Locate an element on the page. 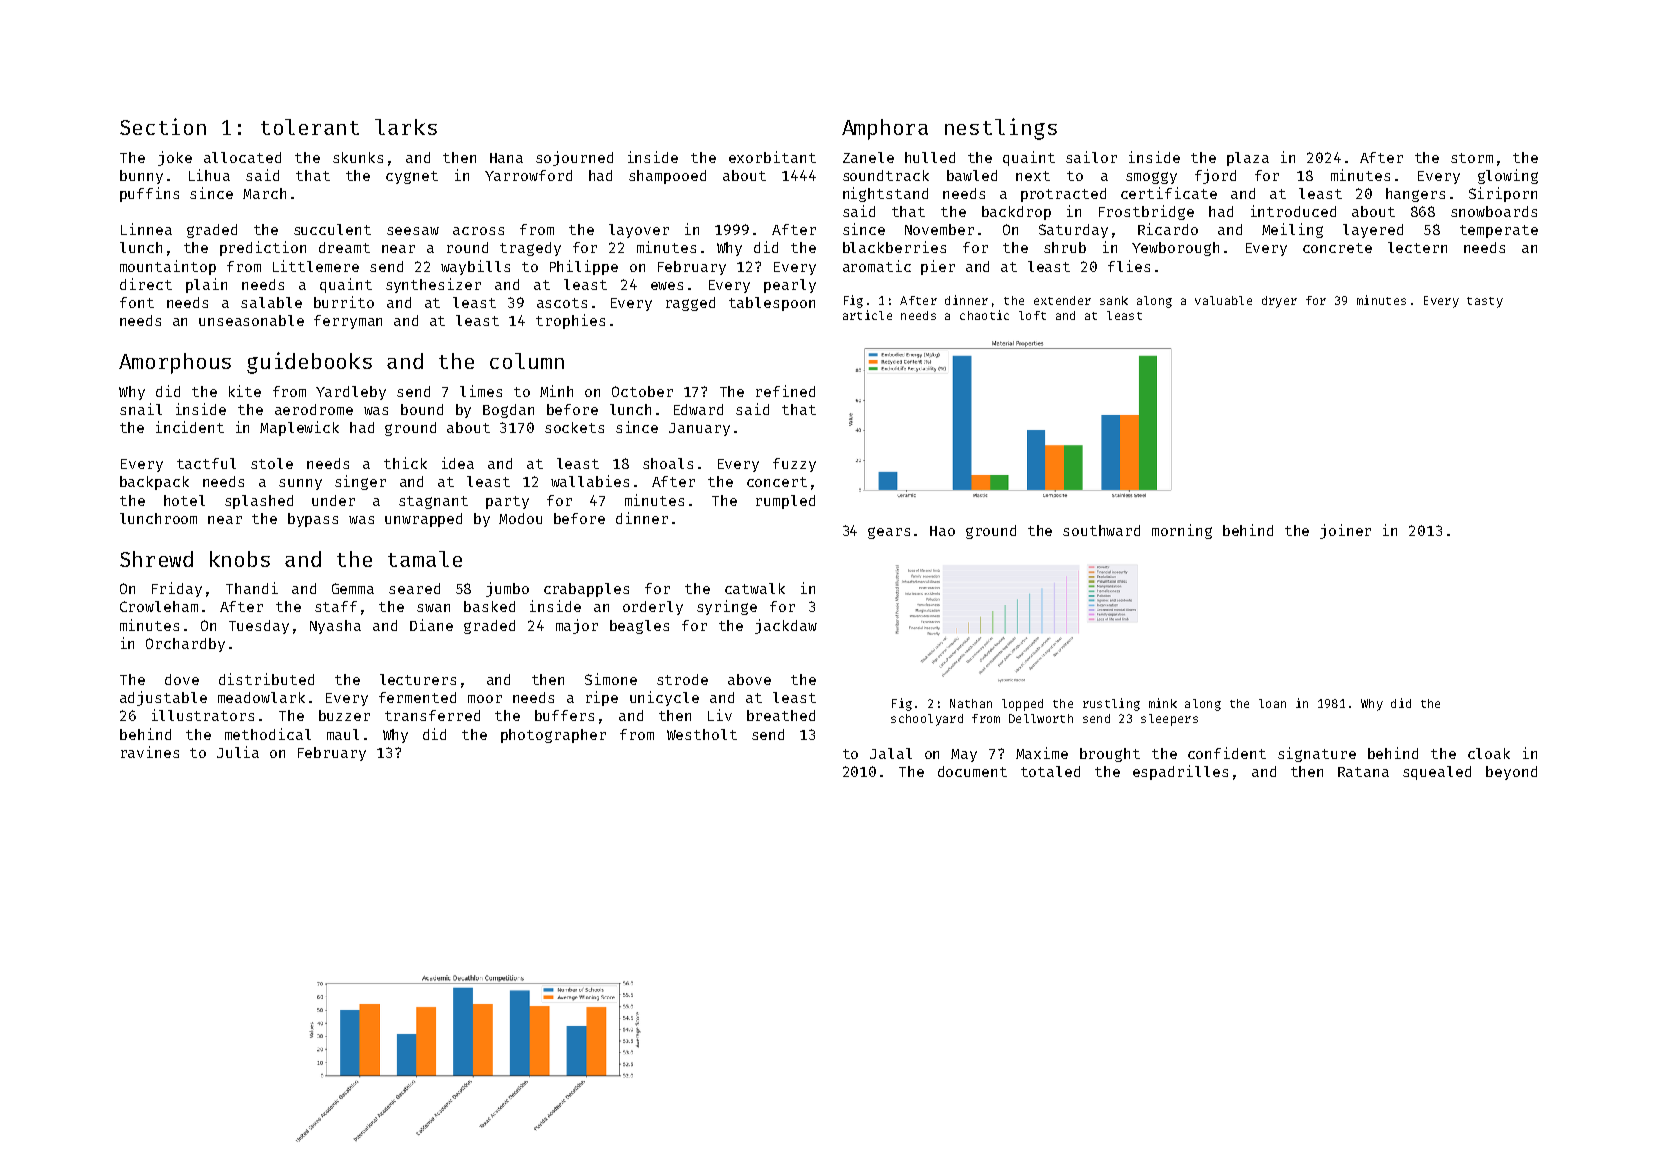 The width and height of the page is (1658, 1172). Amphora is located at coordinates (885, 129).
